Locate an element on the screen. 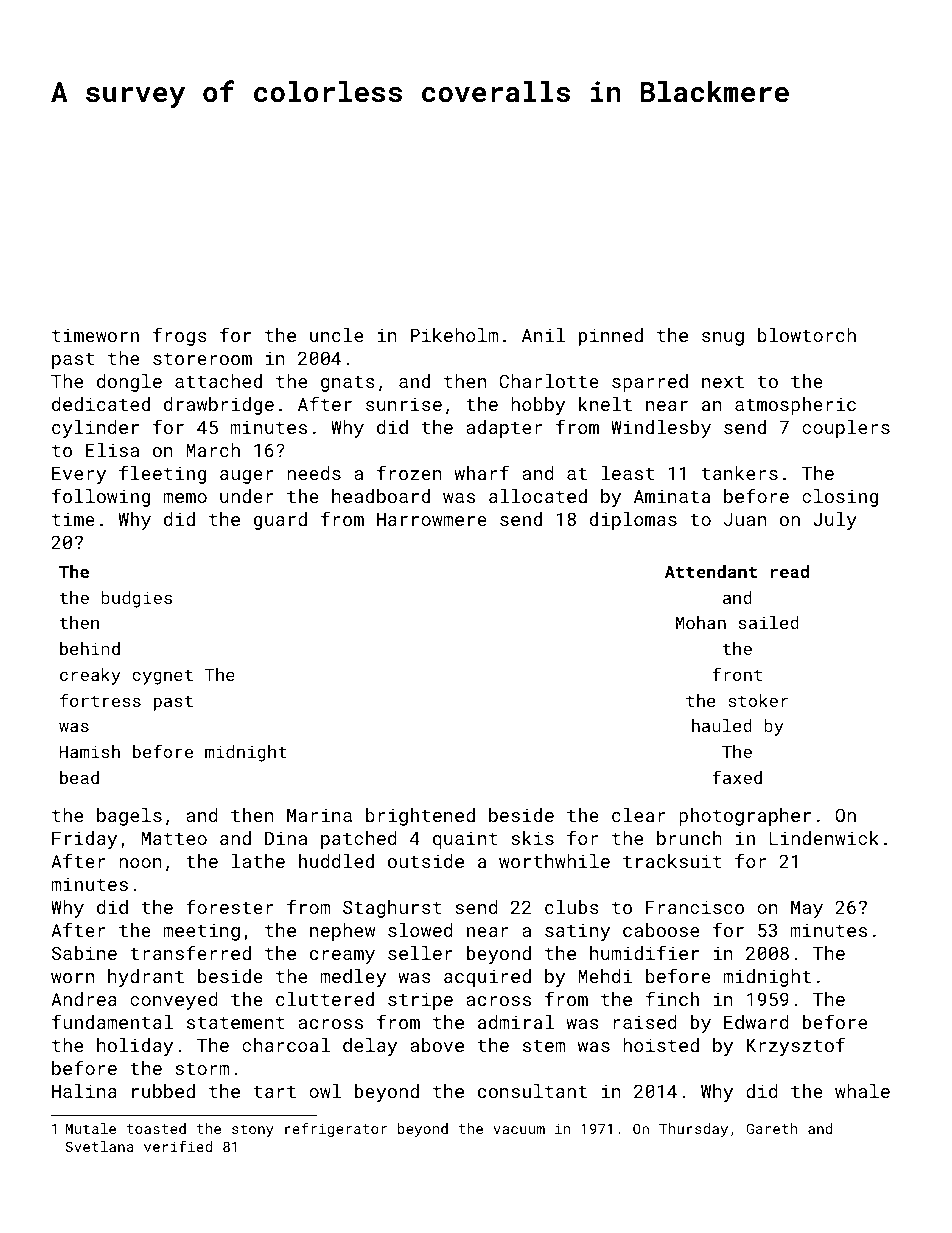  snug is located at coordinates (723, 339).
